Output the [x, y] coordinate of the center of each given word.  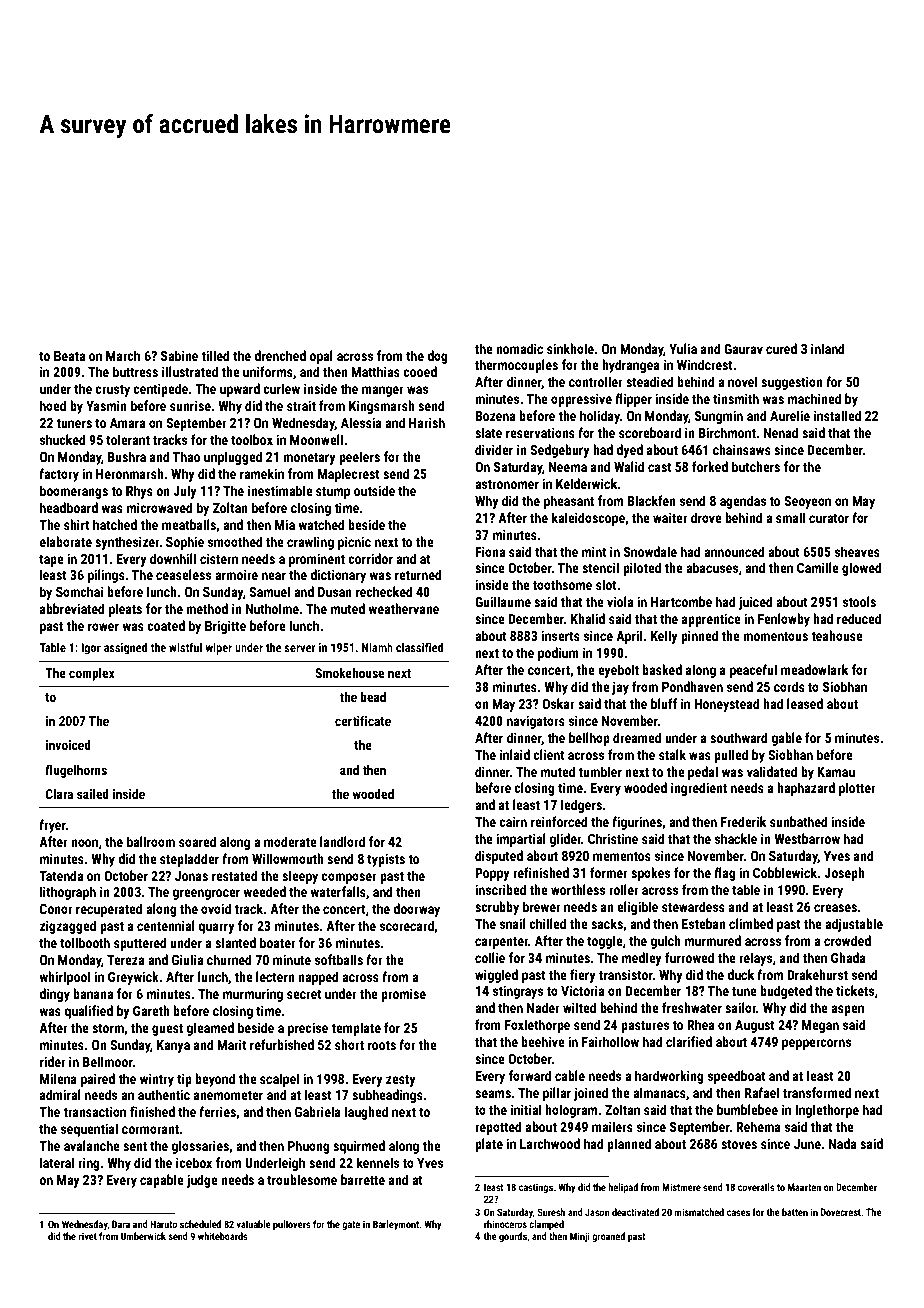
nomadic [519, 348]
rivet [88, 1236]
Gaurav [743, 349]
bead [373, 697]
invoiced [68, 745]
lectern [275, 976]
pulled [731, 756]
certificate [363, 720]
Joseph [844, 874]
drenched [280, 355]
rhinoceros [505, 1224]
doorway [416, 910]
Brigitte [225, 627]
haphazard [806, 789]
